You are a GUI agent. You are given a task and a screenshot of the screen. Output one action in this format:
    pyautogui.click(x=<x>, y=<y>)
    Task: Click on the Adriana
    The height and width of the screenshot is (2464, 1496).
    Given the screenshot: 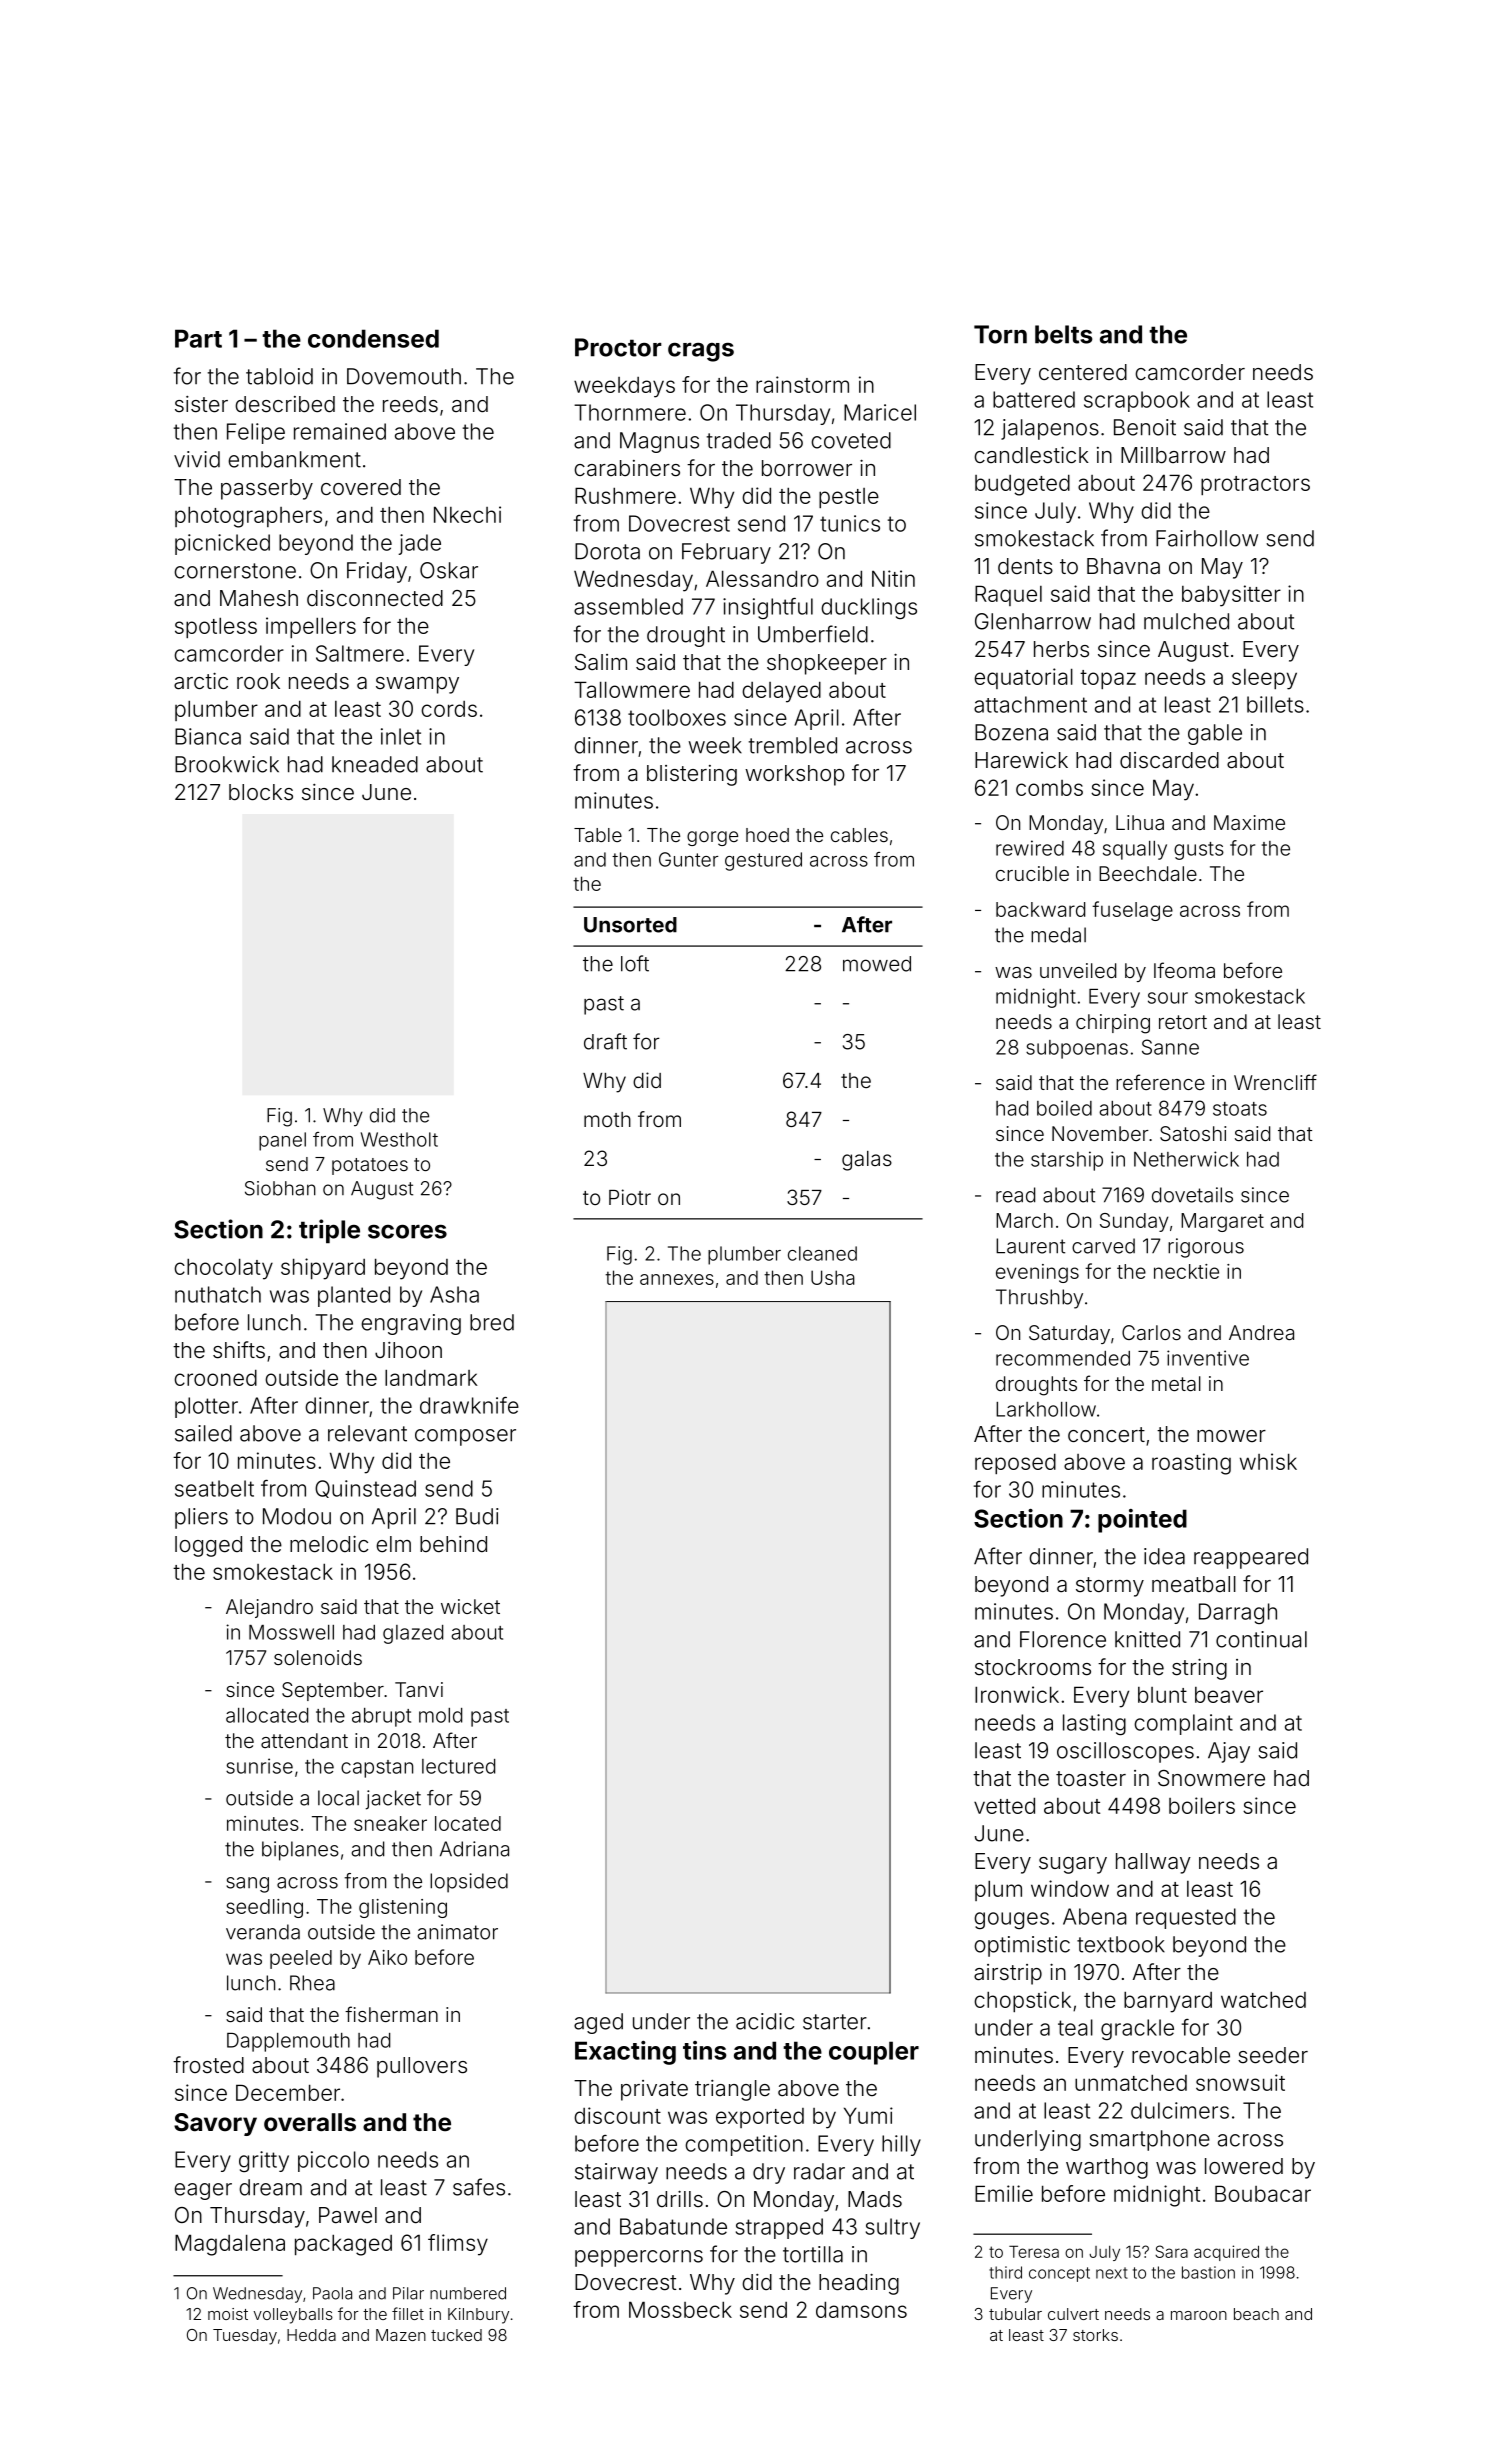 What is the action you would take?
    pyautogui.click(x=474, y=1849)
